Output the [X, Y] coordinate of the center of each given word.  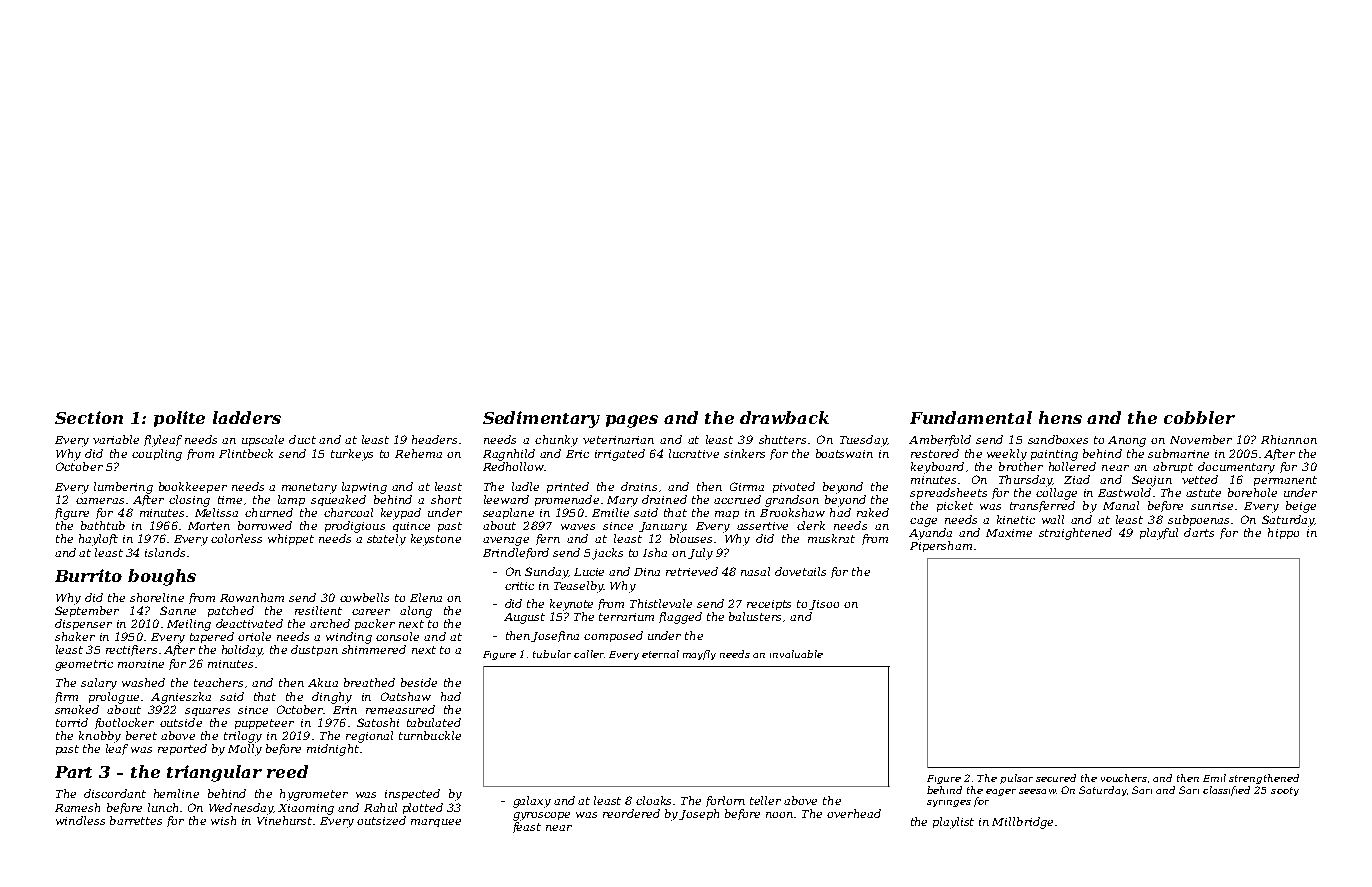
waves [578, 527]
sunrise [1212, 506]
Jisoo [824, 605]
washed [143, 682]
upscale [263, 440]
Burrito [88, 575]
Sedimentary [541, 419]
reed [287, 771]
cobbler [1199, 417]
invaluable [796, 654]
